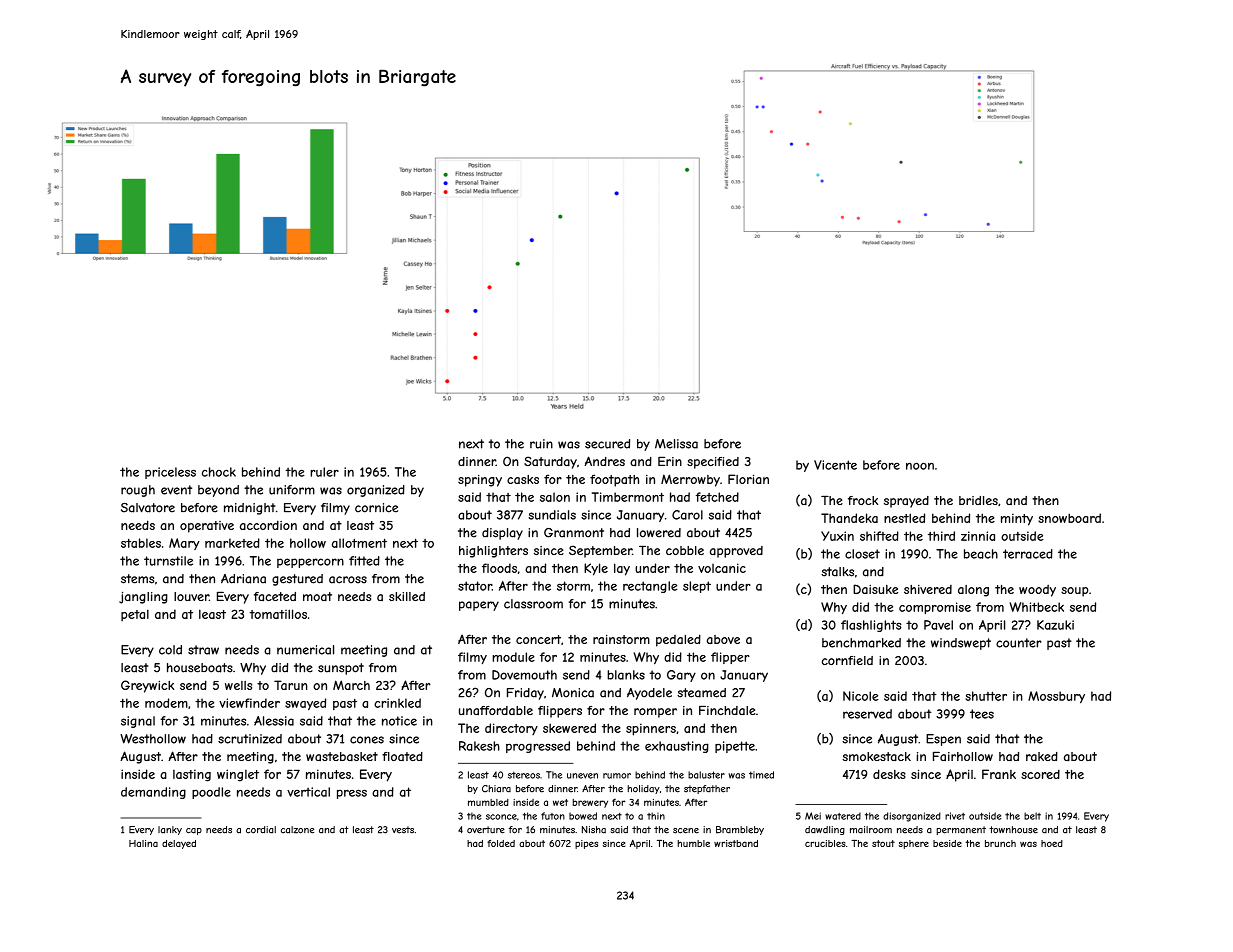 This page has width=1233, height=952. Describe the element at coordinates (723, 639) in the page. I see `above` at that location.
